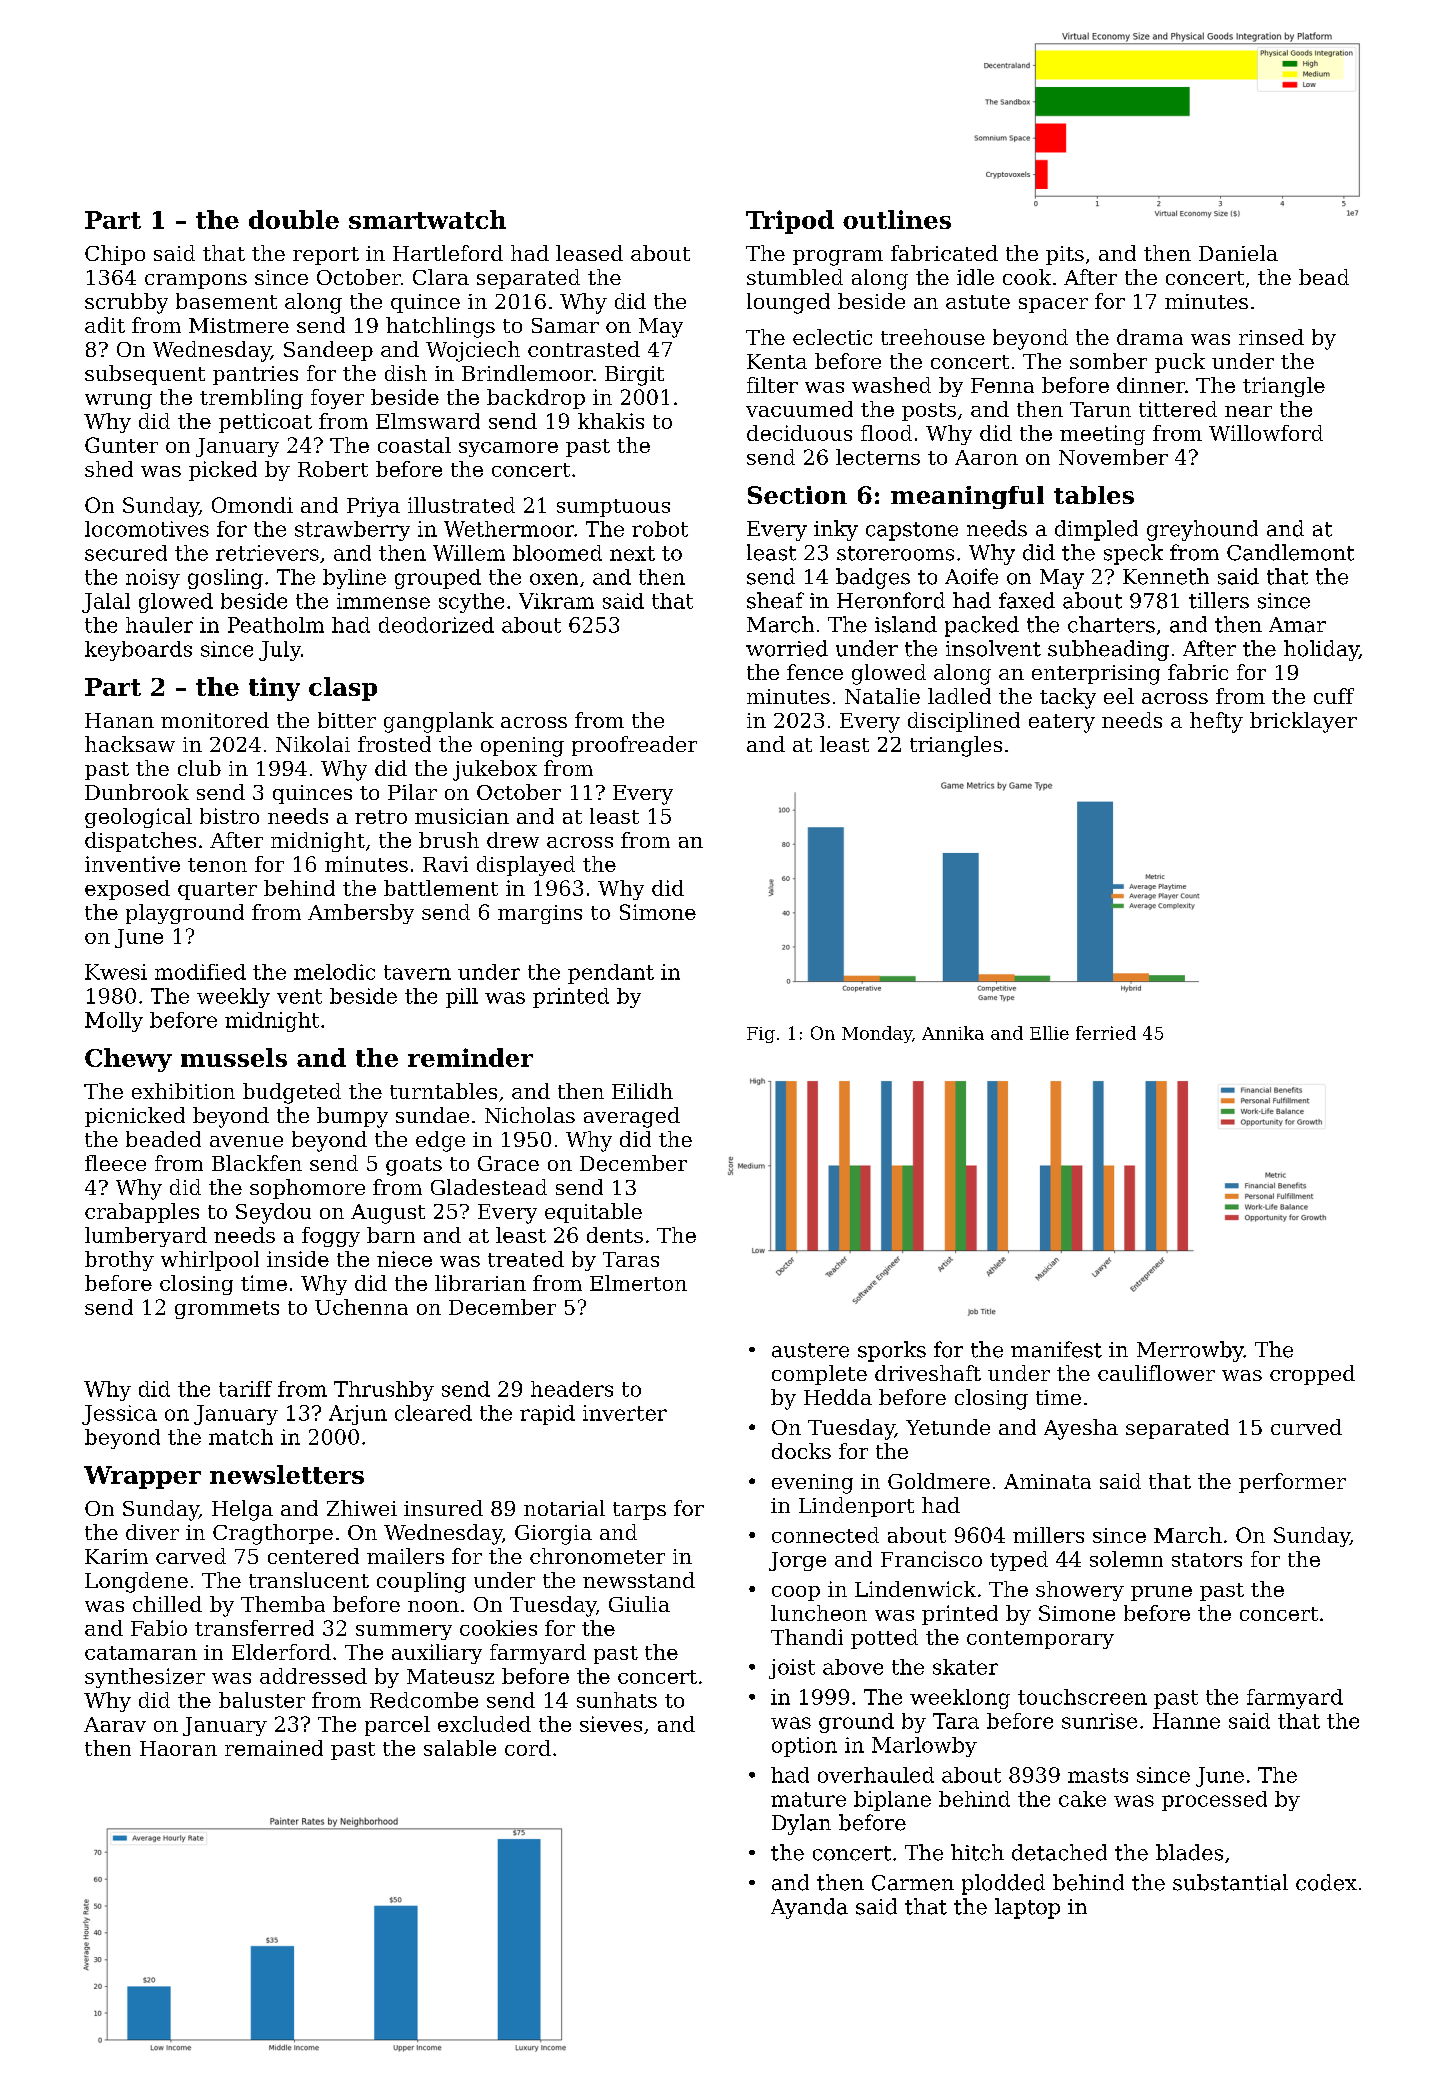 The height and width of the screenshot is (2100, 1450). Describe the element at coordinates (114, 1022) in the screenshot. I see `Molly` at that location.
